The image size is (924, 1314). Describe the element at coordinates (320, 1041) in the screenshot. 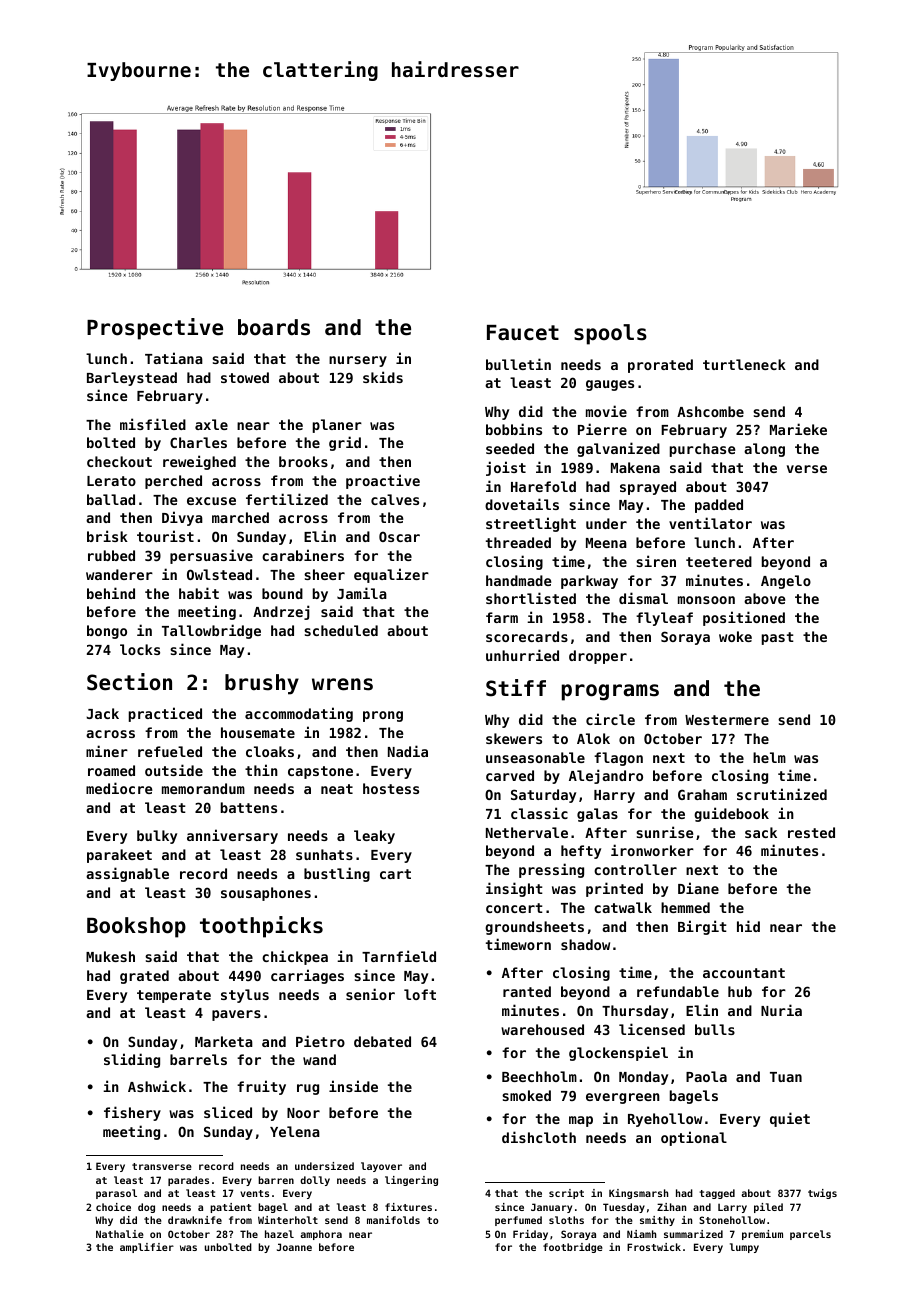

I see `Pietro` at that location.
